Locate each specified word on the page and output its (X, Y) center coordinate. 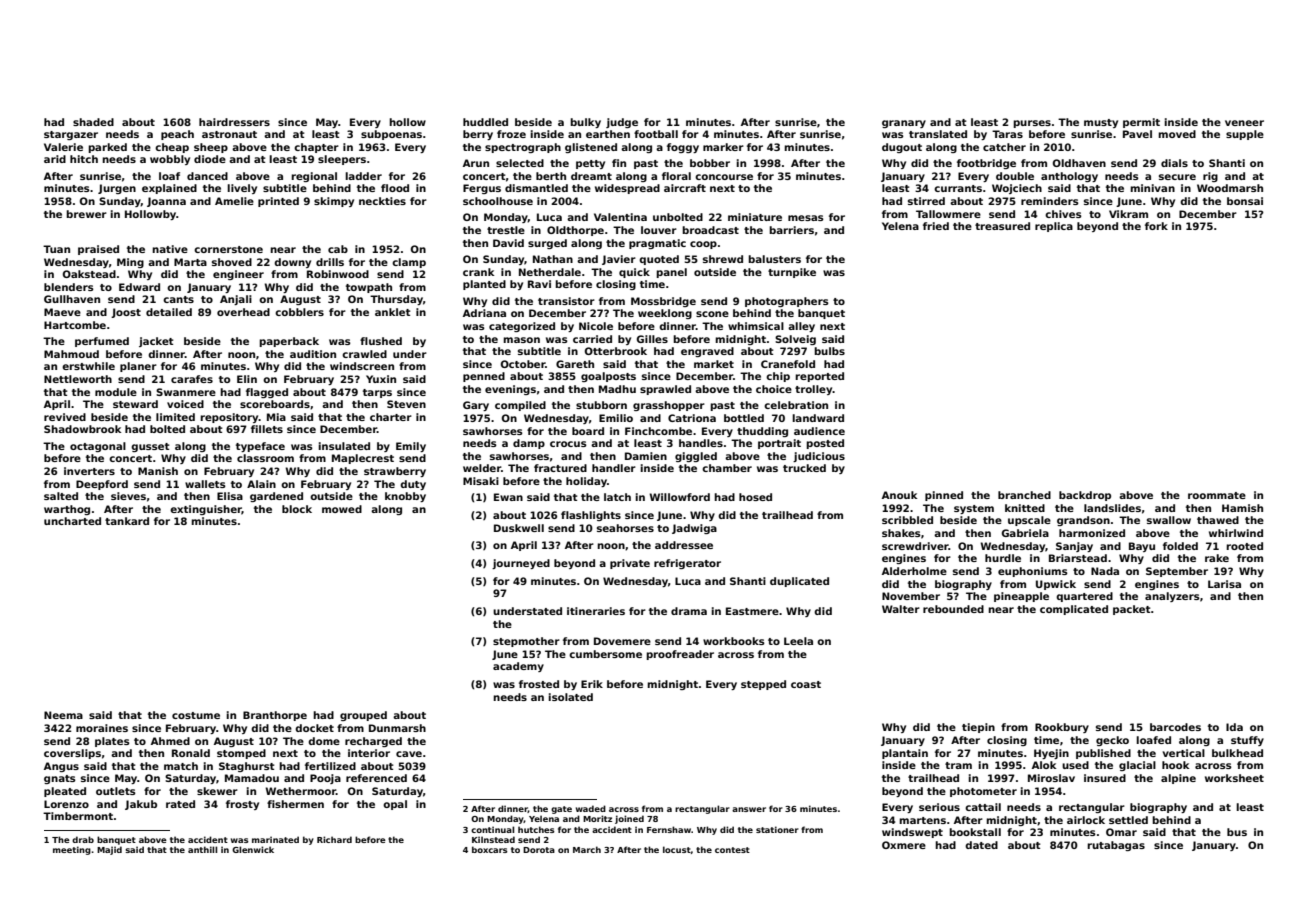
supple (1245, 135)
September (1177, 572)
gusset (150, 447)
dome (324, 741)
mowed (342, 509)
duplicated (799, 582)
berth (551, 176)
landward (818, 418)
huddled (485, 122)
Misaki (481, 481)
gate (561, 810)
